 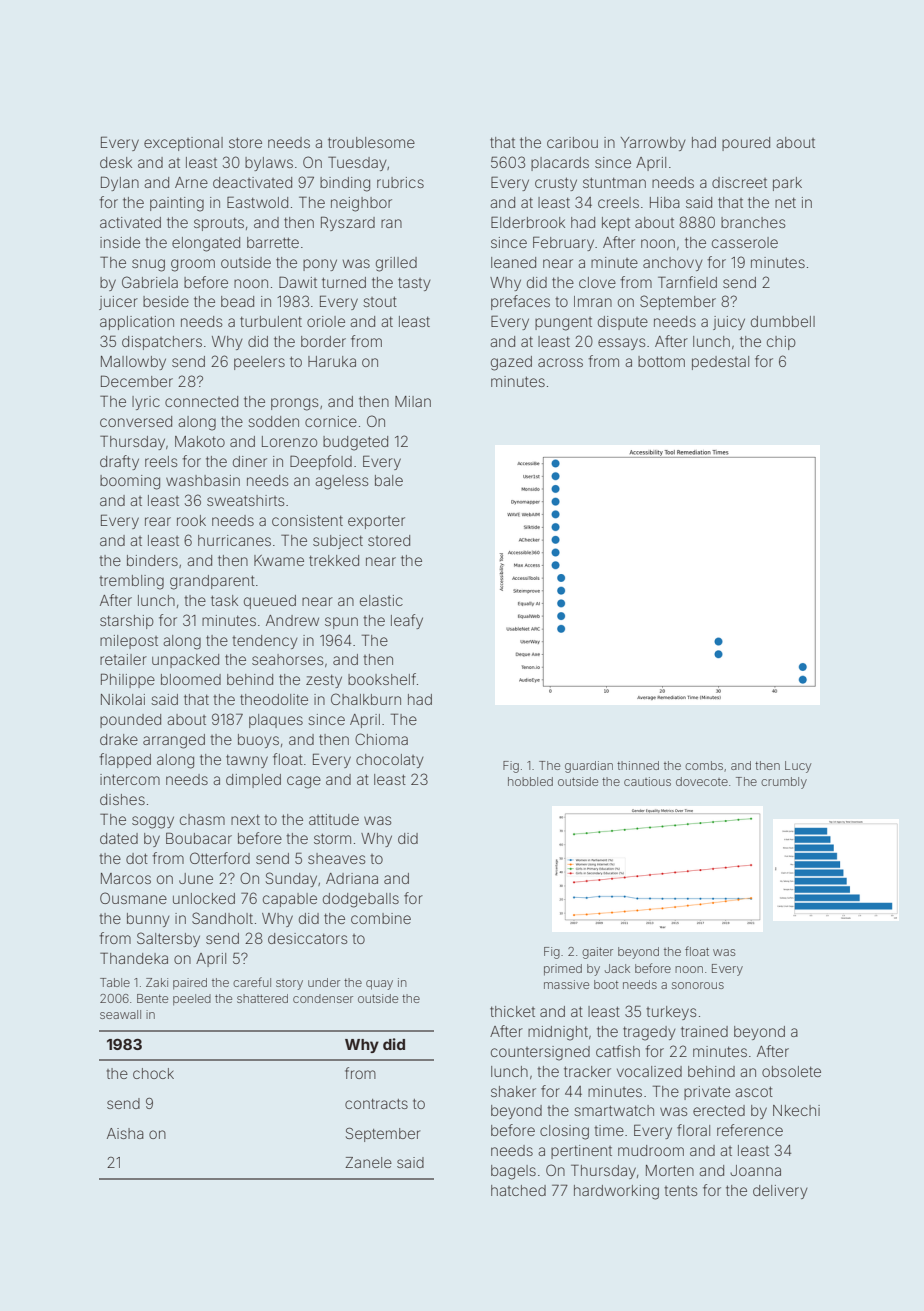 I want to click on tendency, so click(x=265, y=642).
